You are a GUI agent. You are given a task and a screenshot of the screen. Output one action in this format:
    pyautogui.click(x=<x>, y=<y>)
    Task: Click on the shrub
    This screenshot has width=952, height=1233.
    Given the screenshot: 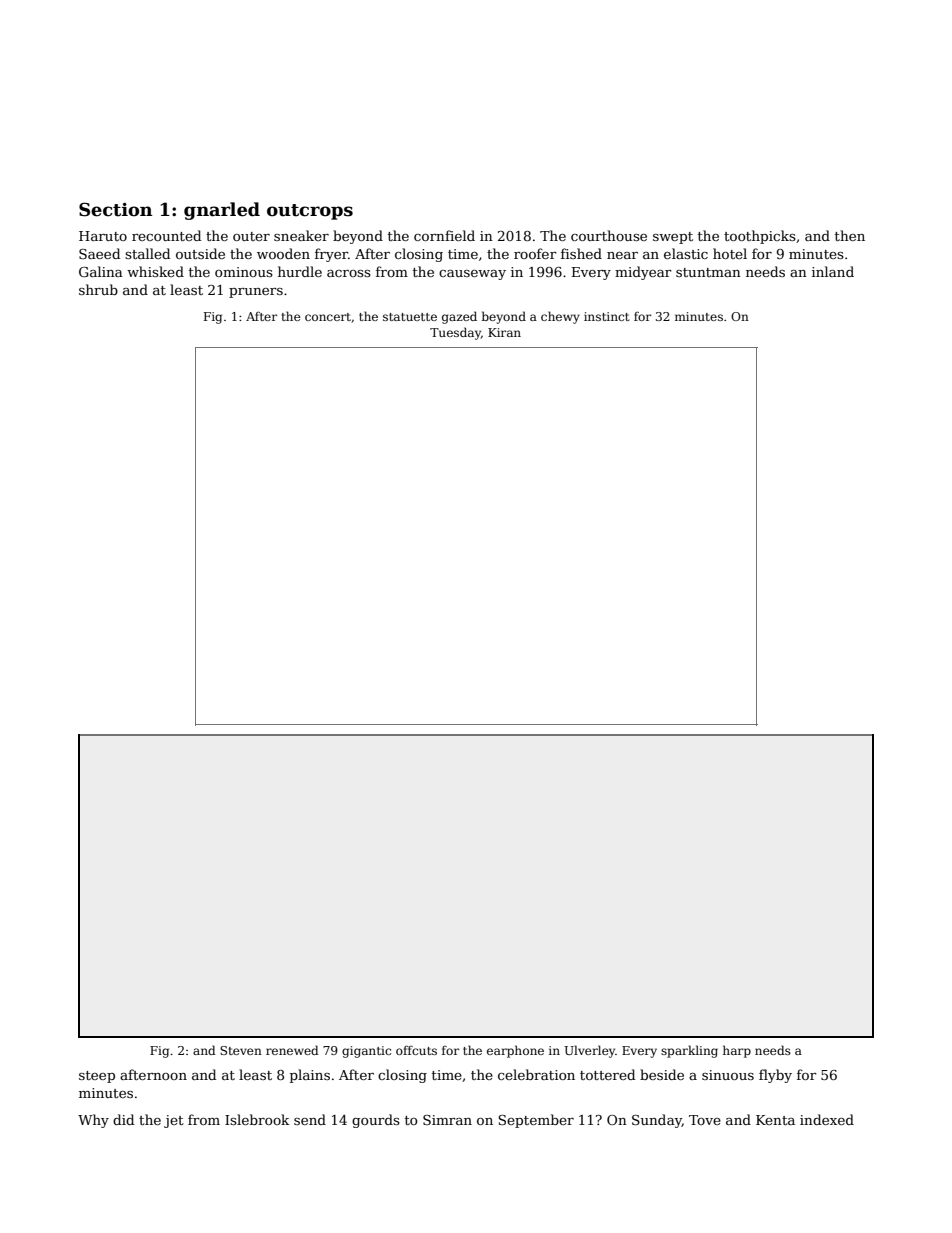 What is the action you would take?
    pyautogui.click(x=98, y=289)
